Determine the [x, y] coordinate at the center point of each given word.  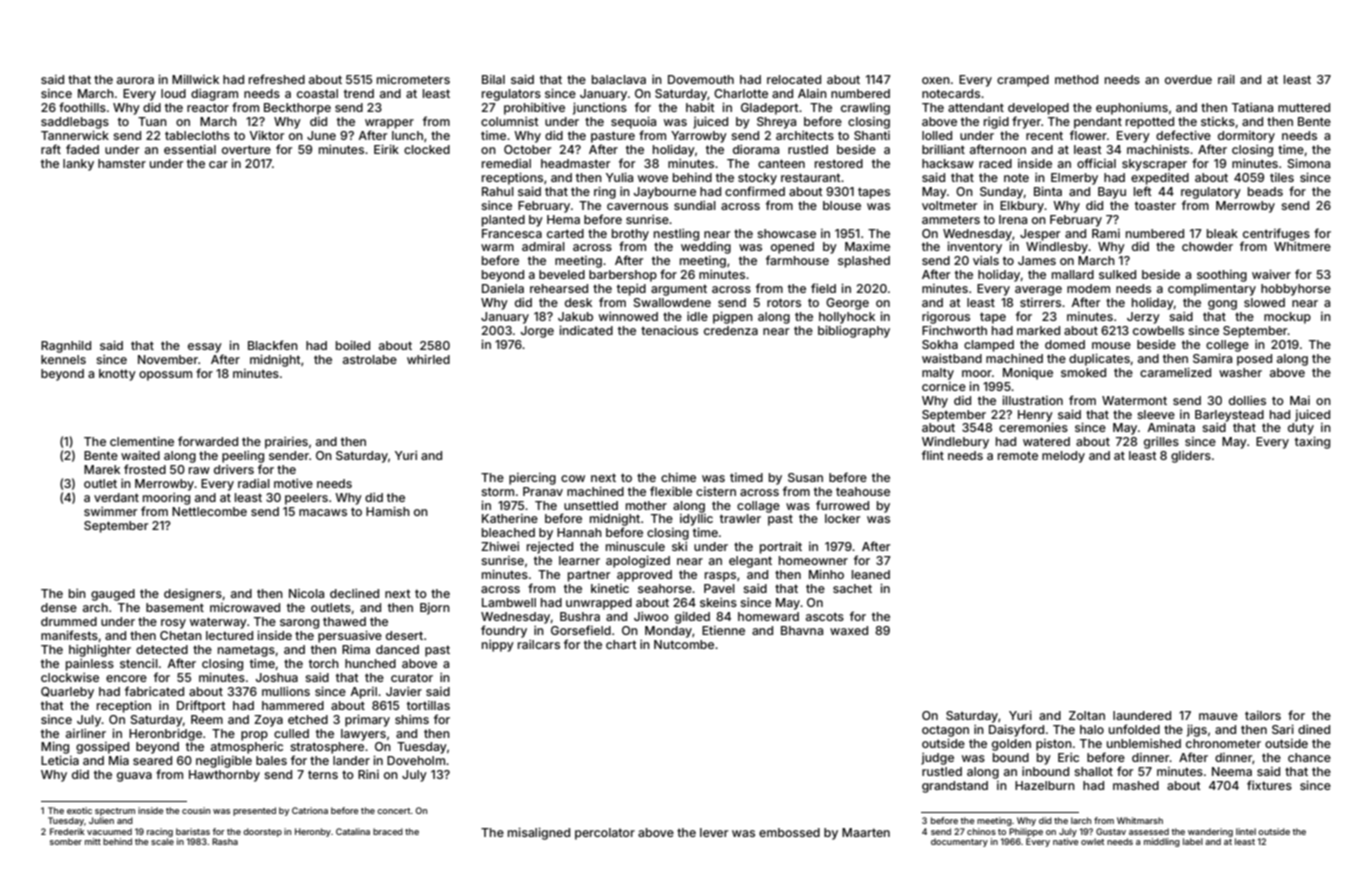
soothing [1222, 276]
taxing [1312, 443]
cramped [1023, 81]
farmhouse [797, 260]
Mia [119, 760]
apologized [638, 562]
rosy [173, 624]
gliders [1191, 457]
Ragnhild [66, 347]
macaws [323, 512]
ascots [825, 616]
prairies [286, 443]
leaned [871, 574]
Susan [805, 477]
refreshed [277, 79]
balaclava [619, 79]
